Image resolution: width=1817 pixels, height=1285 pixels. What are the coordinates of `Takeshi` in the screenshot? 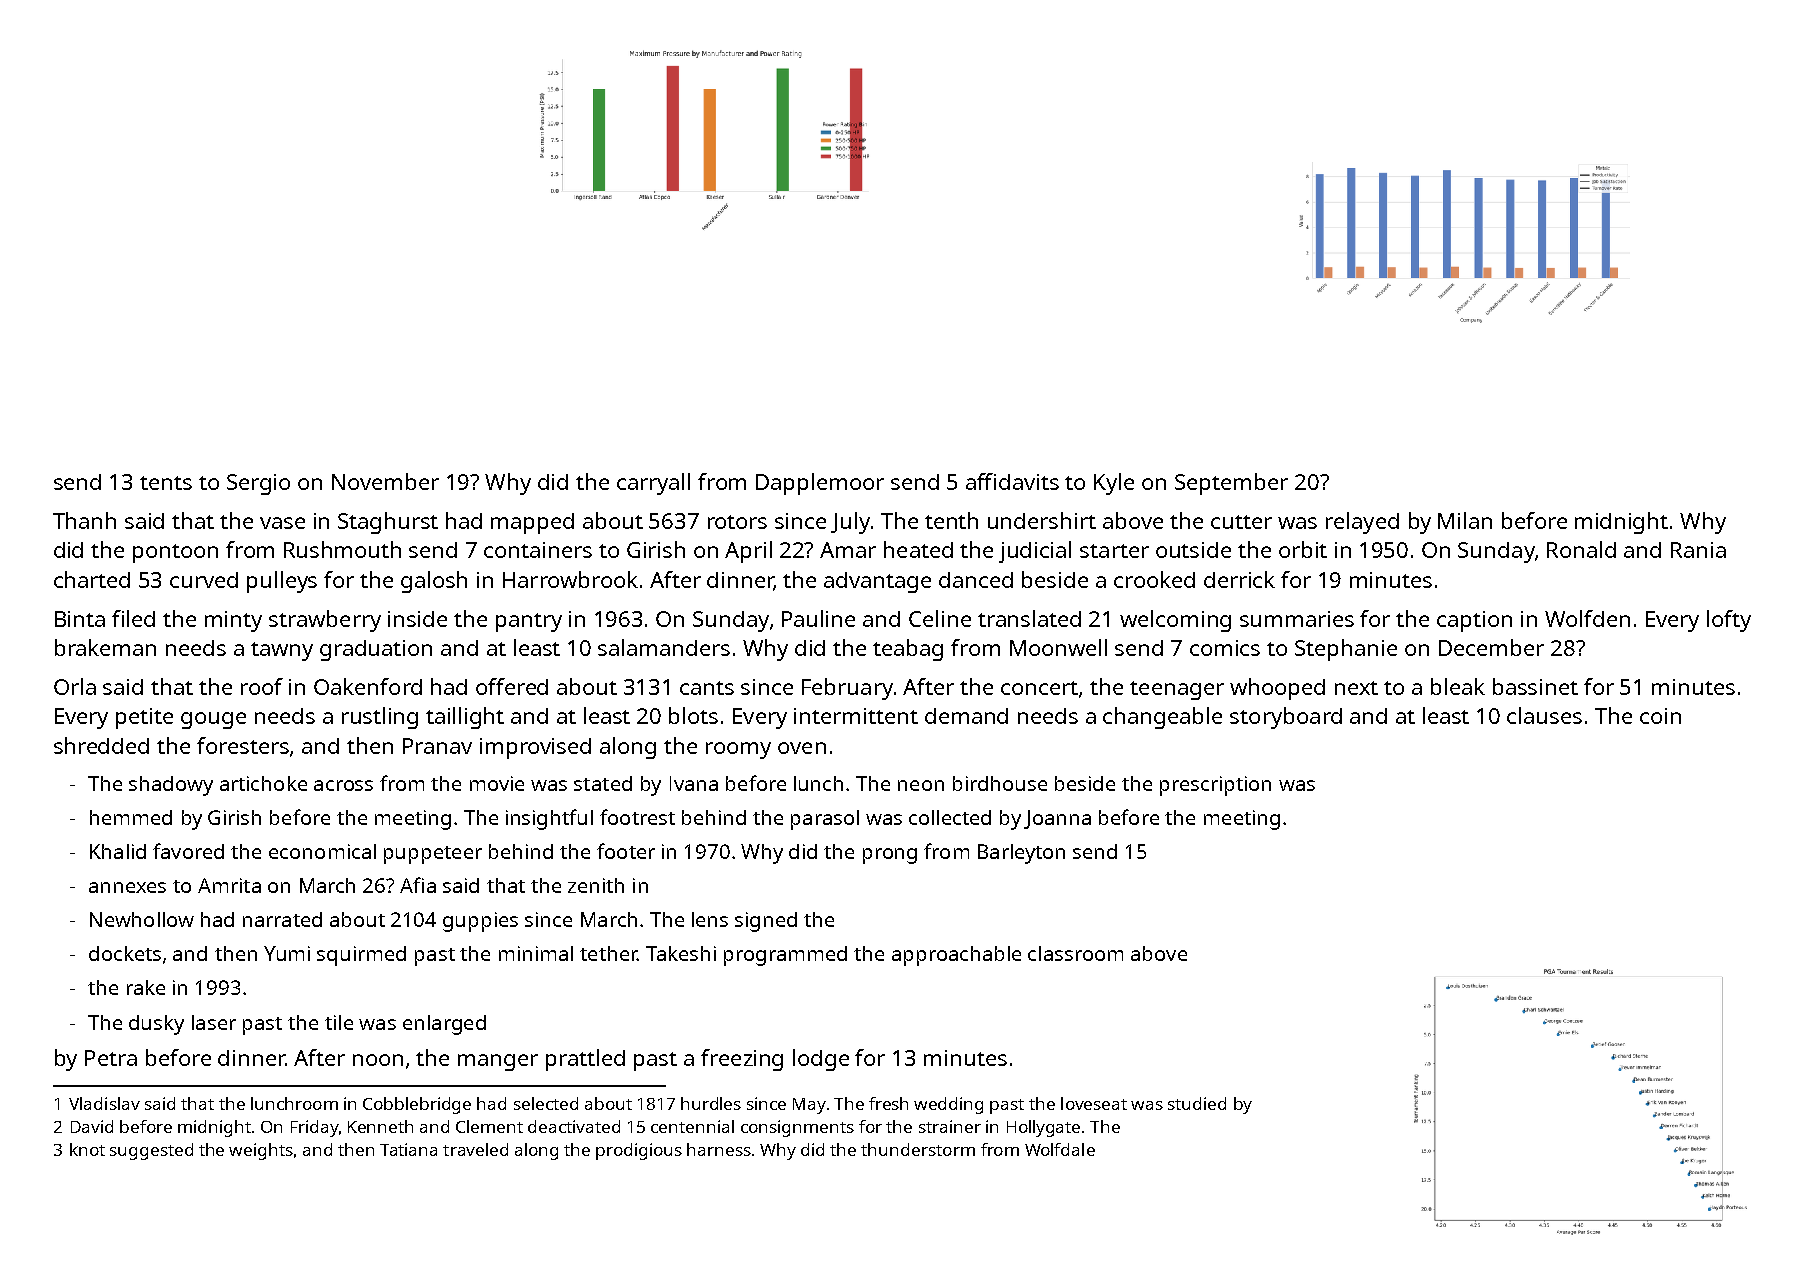 It's located at (681, 953).
